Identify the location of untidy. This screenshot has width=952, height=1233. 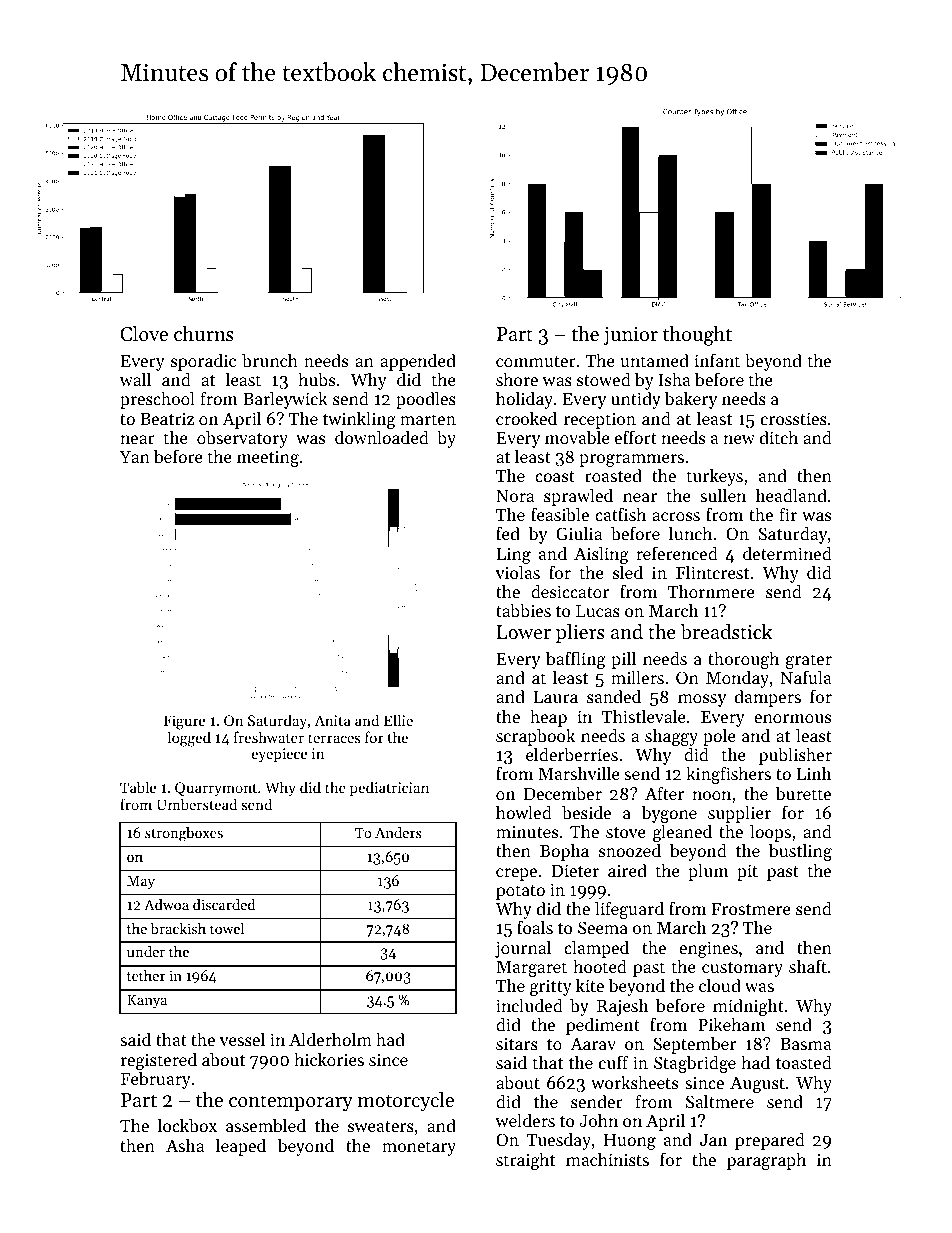
(636, 400).
